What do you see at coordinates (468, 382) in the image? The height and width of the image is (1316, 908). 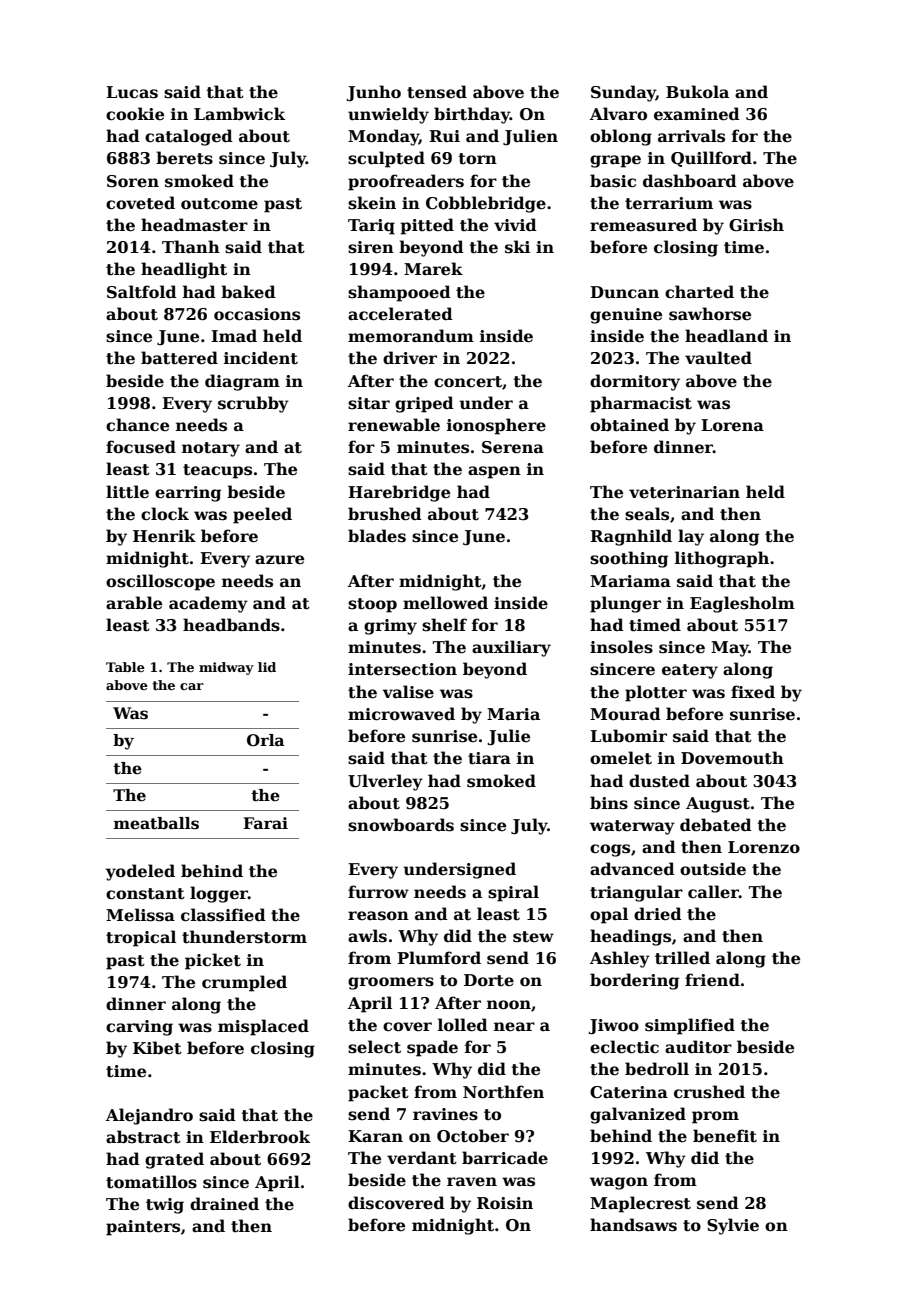 I see `concert` at bounding box center [468, 382].
